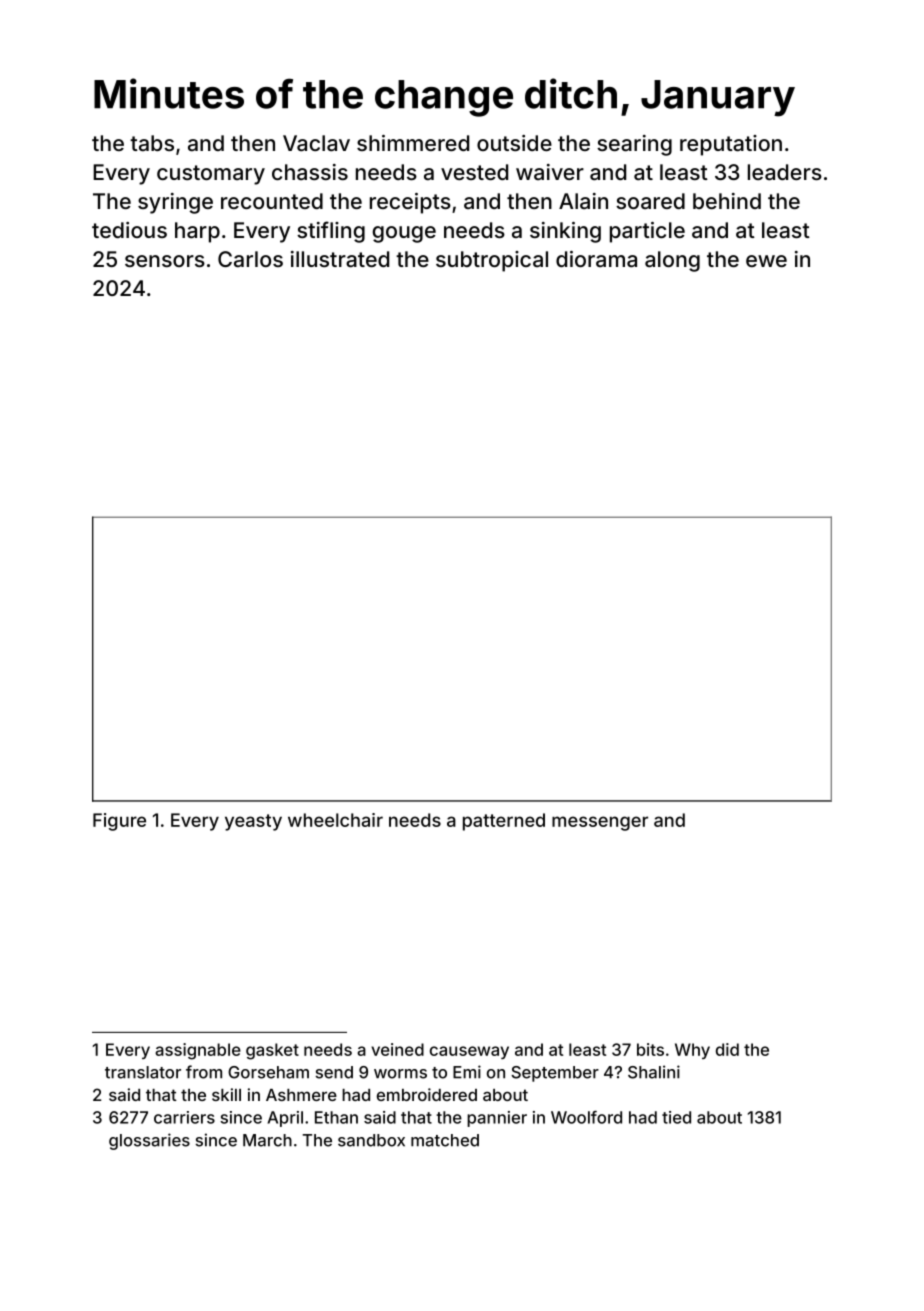 The width and height of the image is (924, 1311). What do you see at coordinates (152, 143) in the image?
I see `tabs` at bounding box center [152, 143].
